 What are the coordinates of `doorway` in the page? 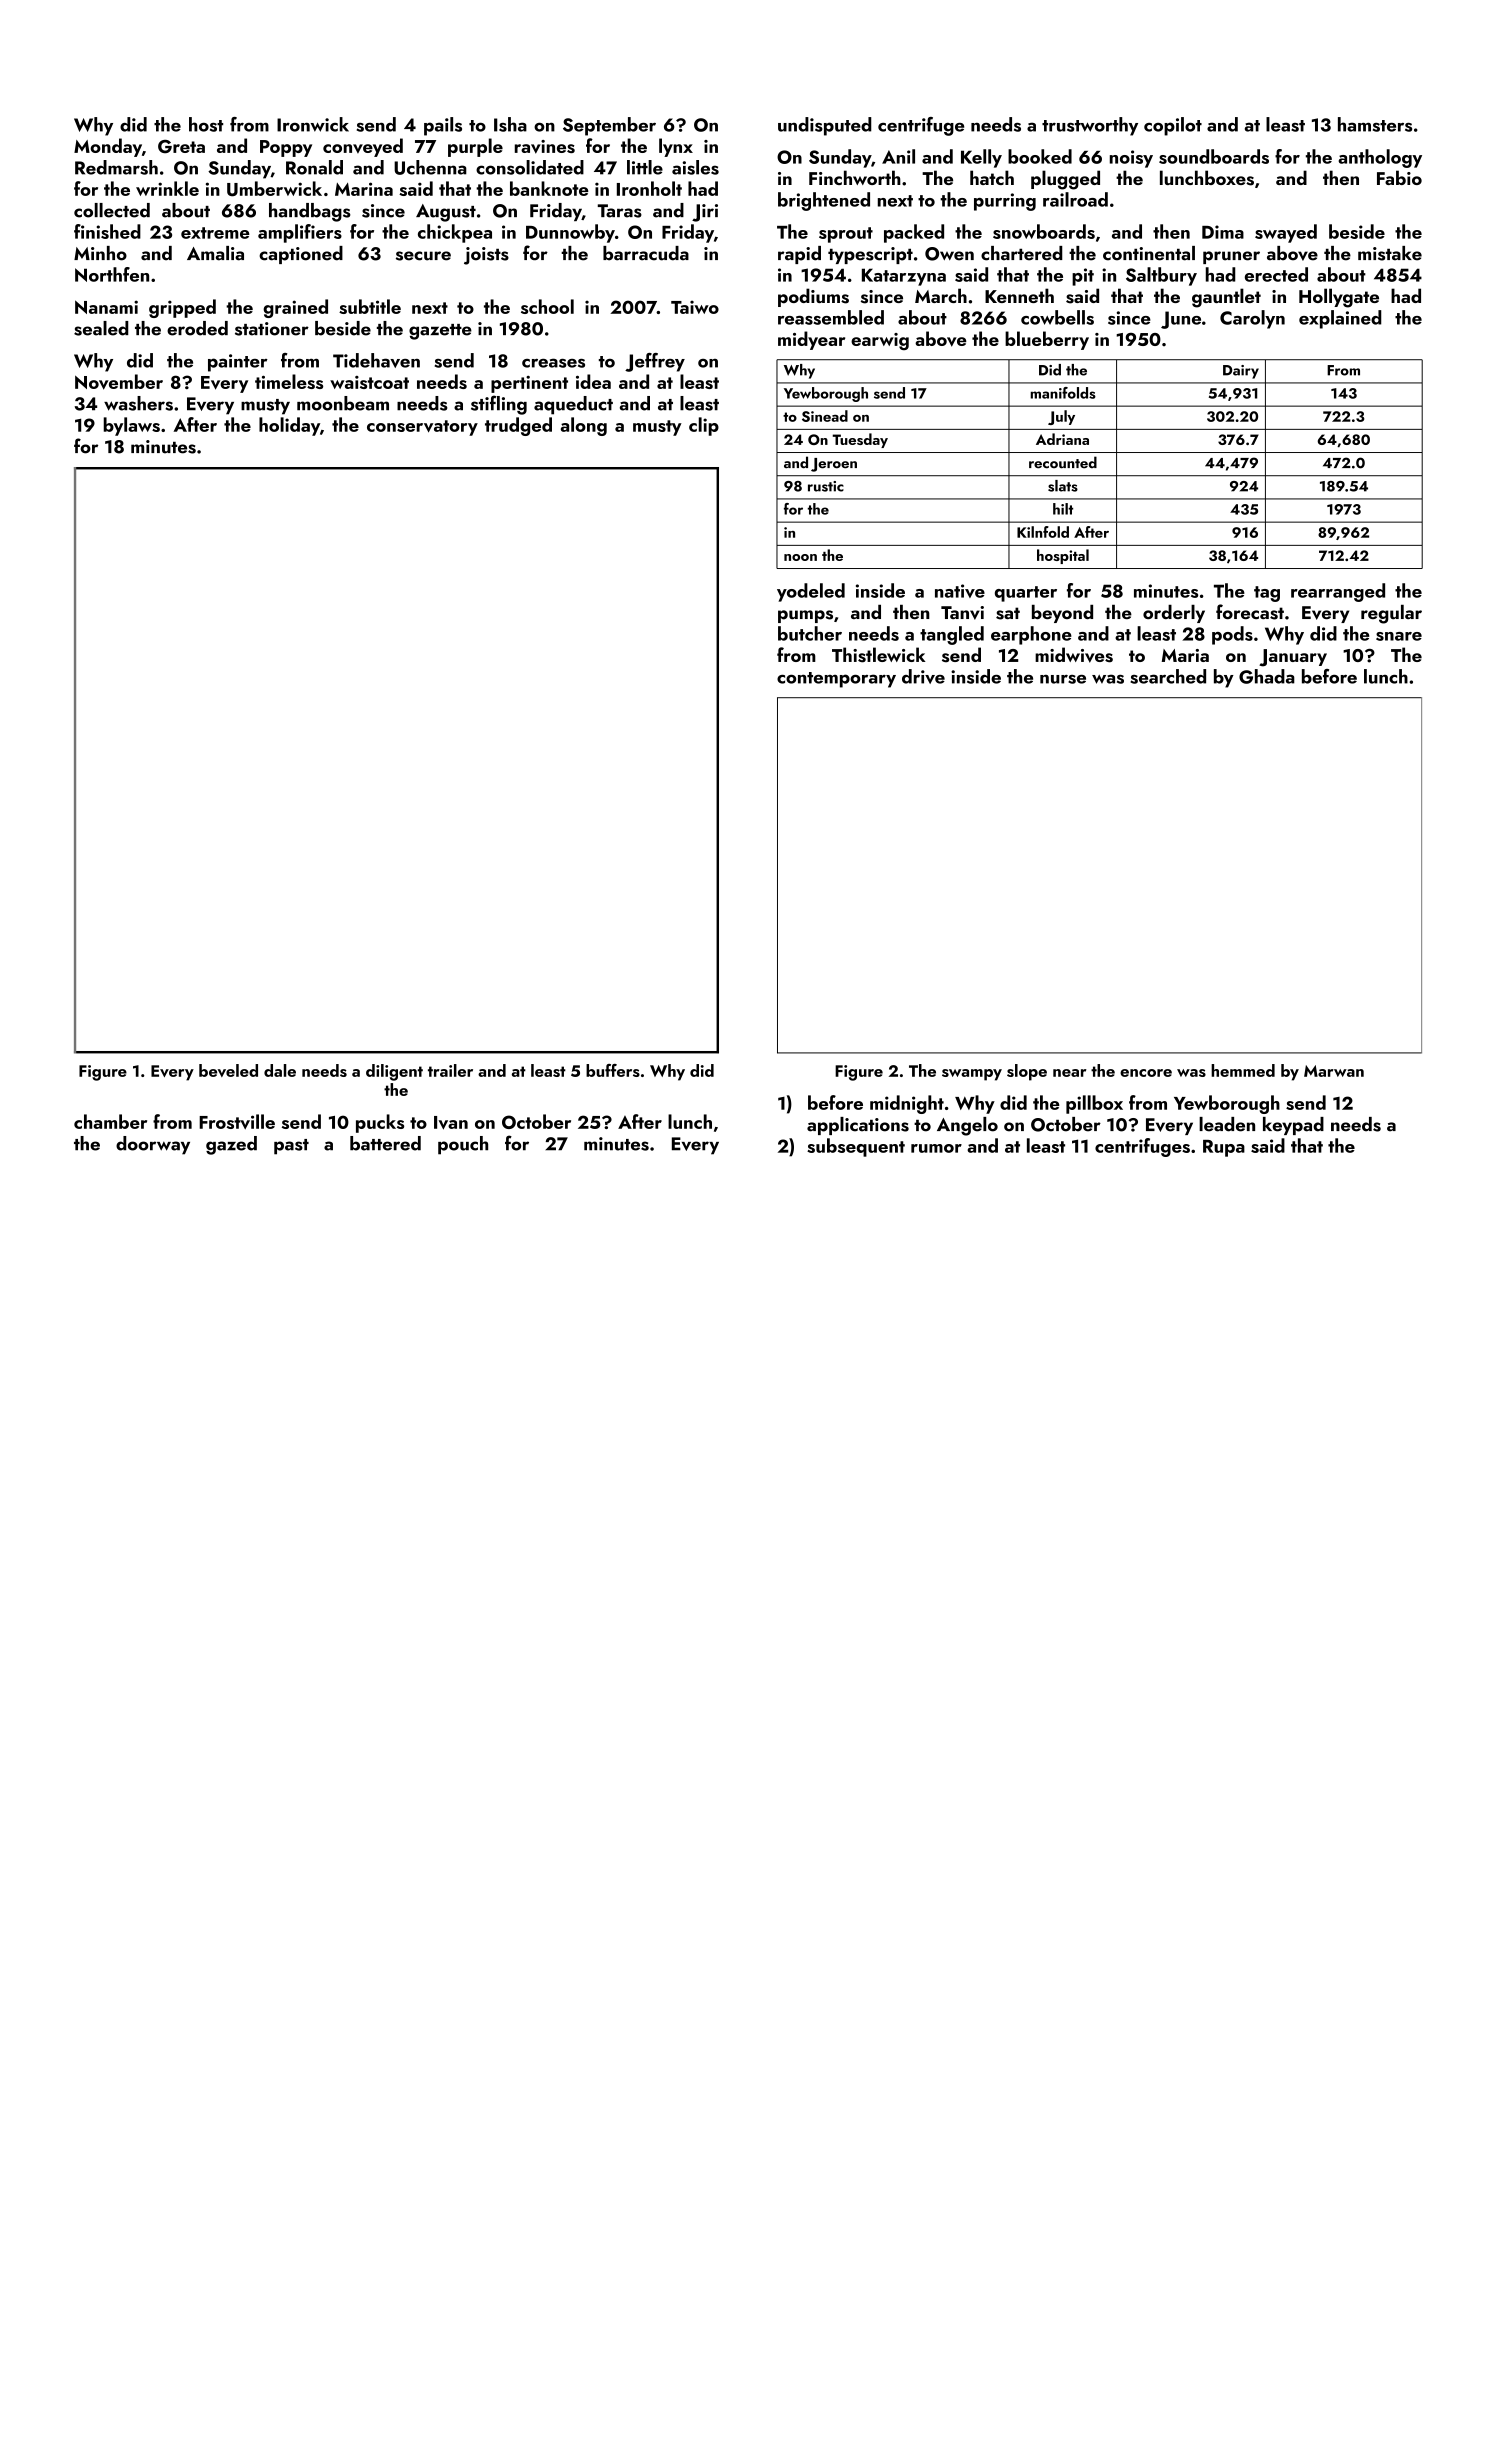 It's located at (153, 1145).
